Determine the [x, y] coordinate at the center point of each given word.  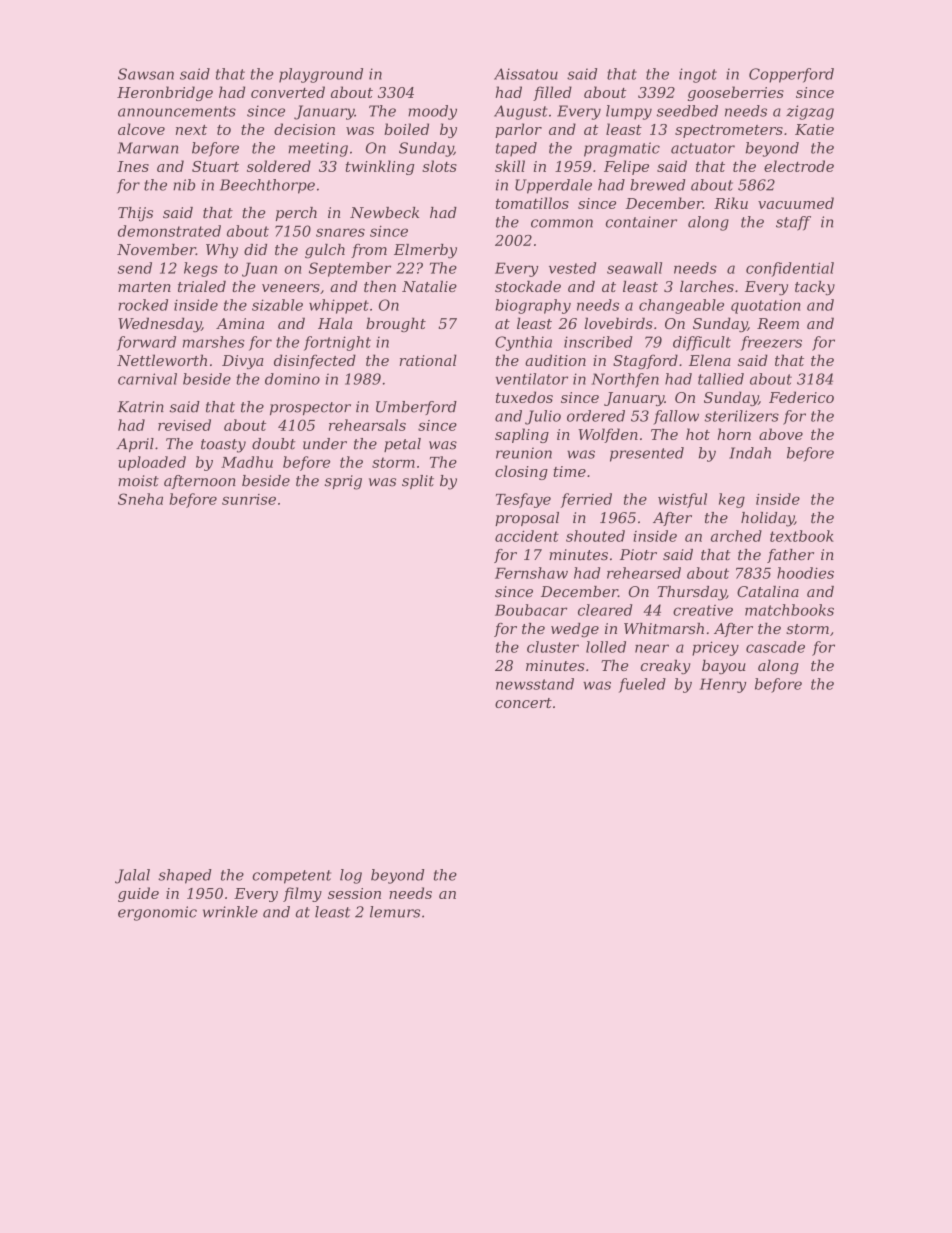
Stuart [215, 166]
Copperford [791, 75]
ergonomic [157, 913]
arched [736, 536]
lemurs [395, 912]
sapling [522, 435]
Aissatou [526, 74]
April [135, 445]
